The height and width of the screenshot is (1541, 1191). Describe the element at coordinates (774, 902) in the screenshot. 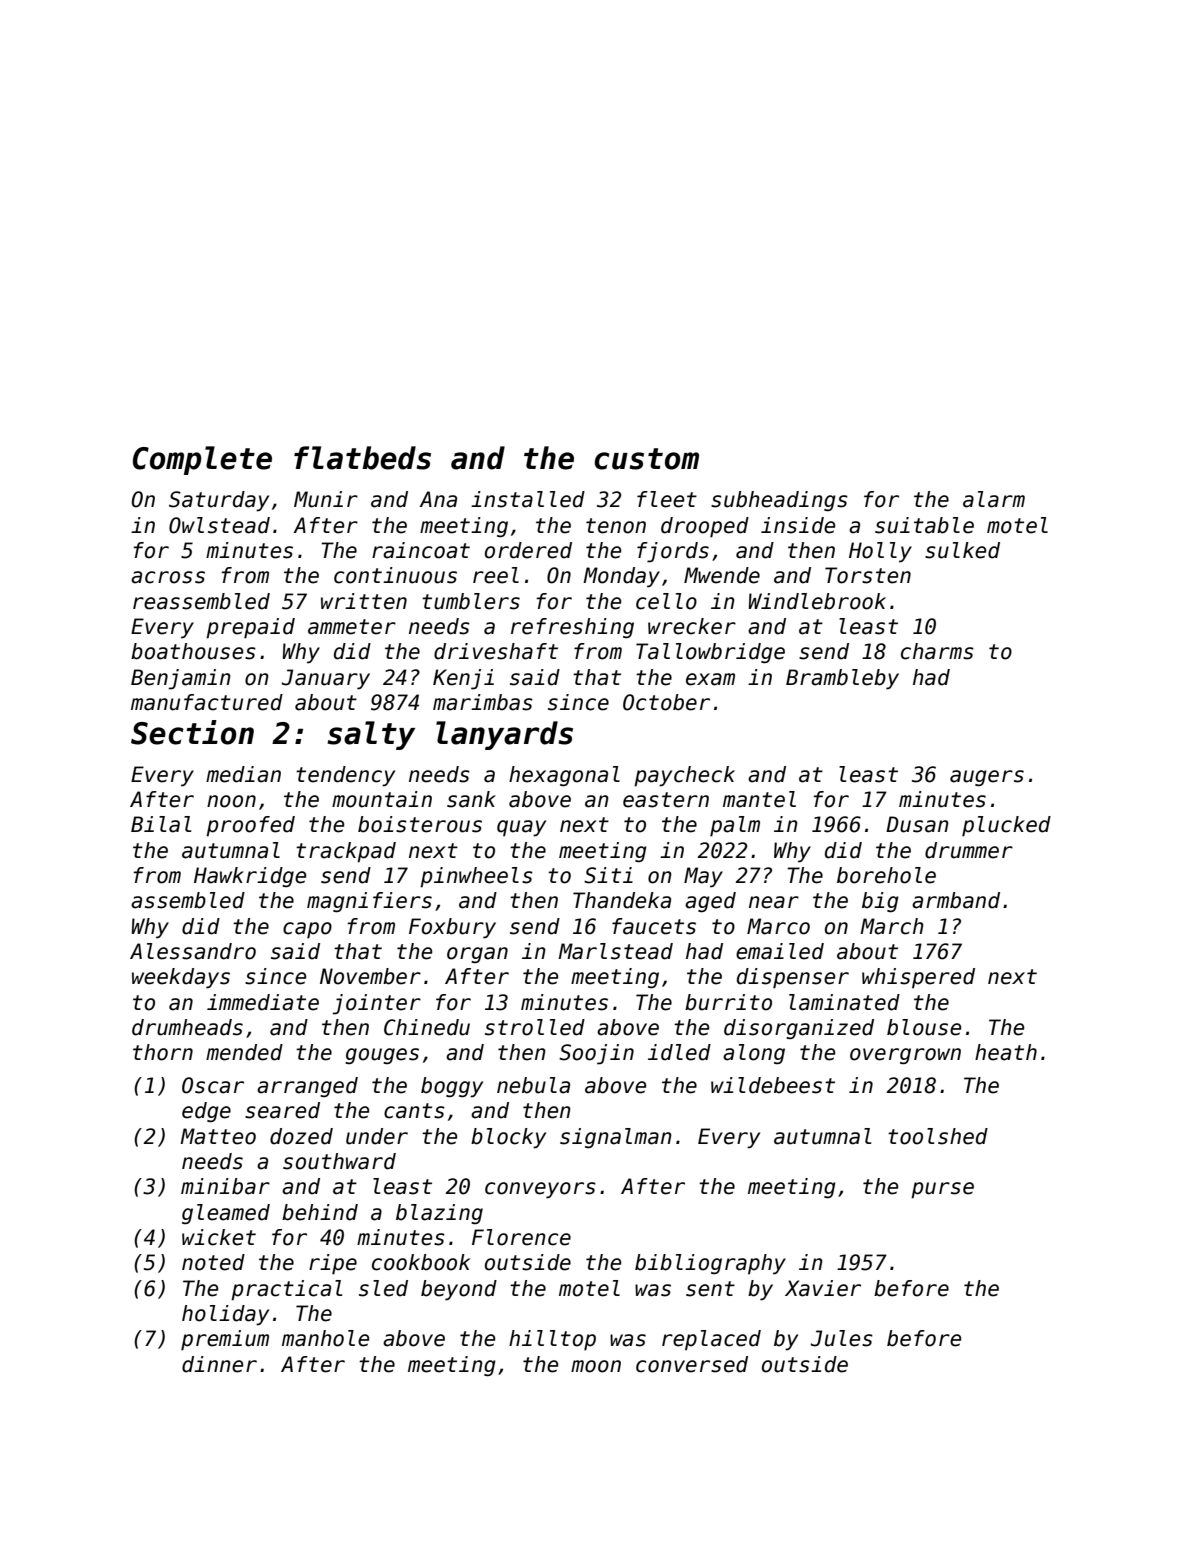

I see `near` at that location.
